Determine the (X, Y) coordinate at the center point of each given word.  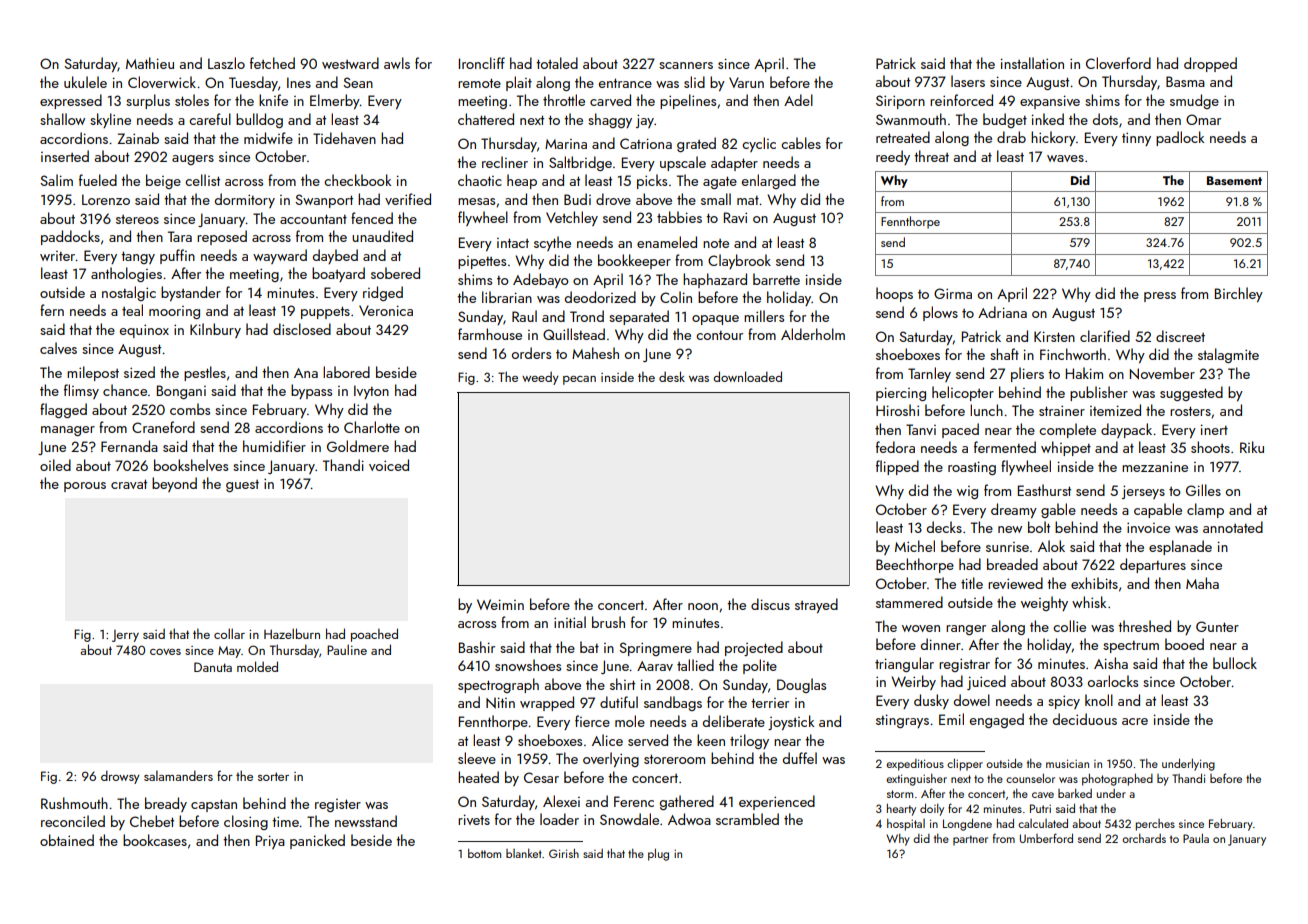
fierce (592, 721)
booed (1184, 644)
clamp (1205, 510)
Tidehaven (344, 138)
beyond (174, 484)
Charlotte (372, 427)
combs (190, 409)
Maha (1202, 583)
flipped (897, 467)
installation (1032, 63)
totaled (557, 63)
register (338, 805)
